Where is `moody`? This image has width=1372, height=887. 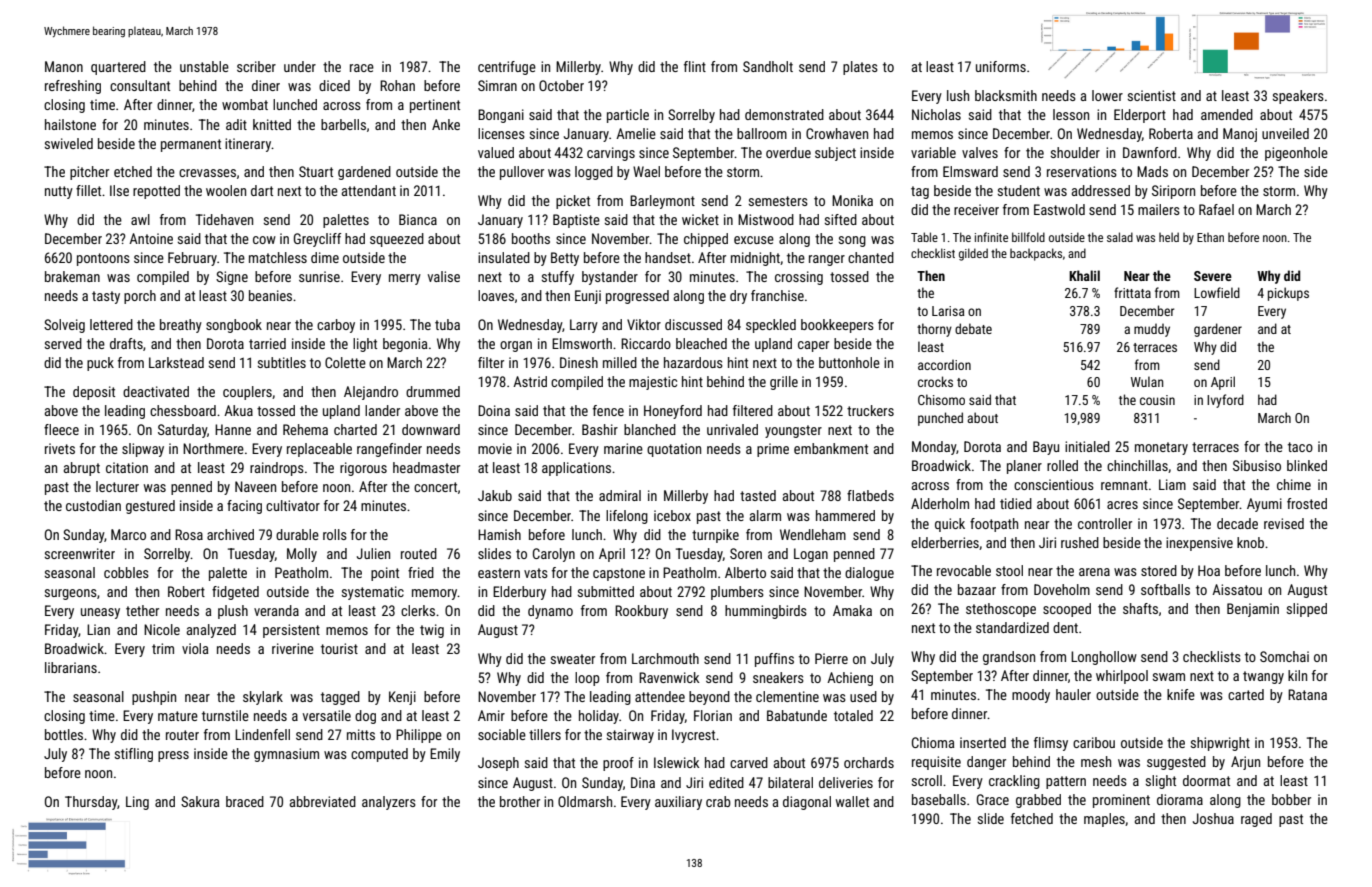
moody is located at coordinates (1031, 696).
